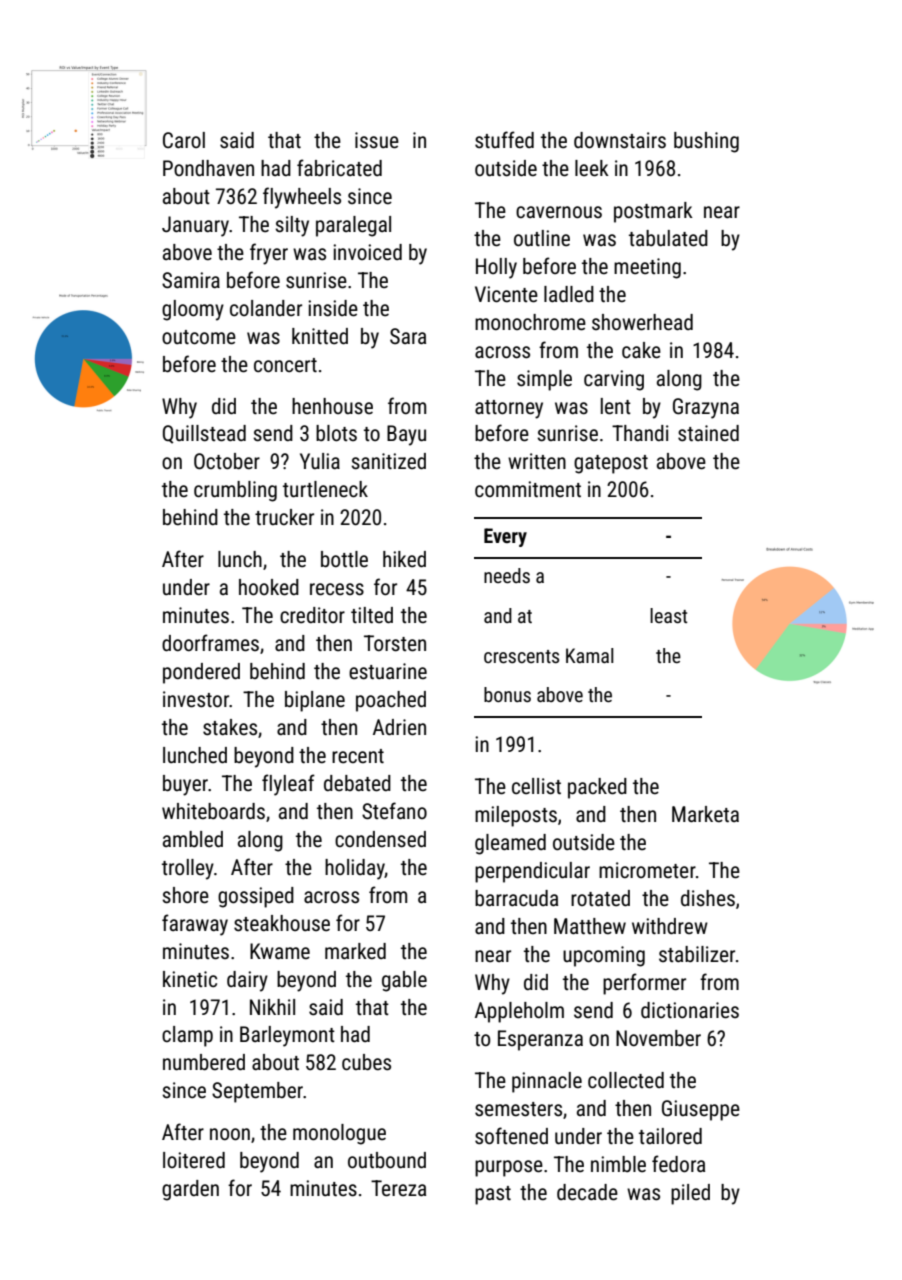  Describe the element at coordinates (504, 140) in the document. I see `stuffed` at that location.
